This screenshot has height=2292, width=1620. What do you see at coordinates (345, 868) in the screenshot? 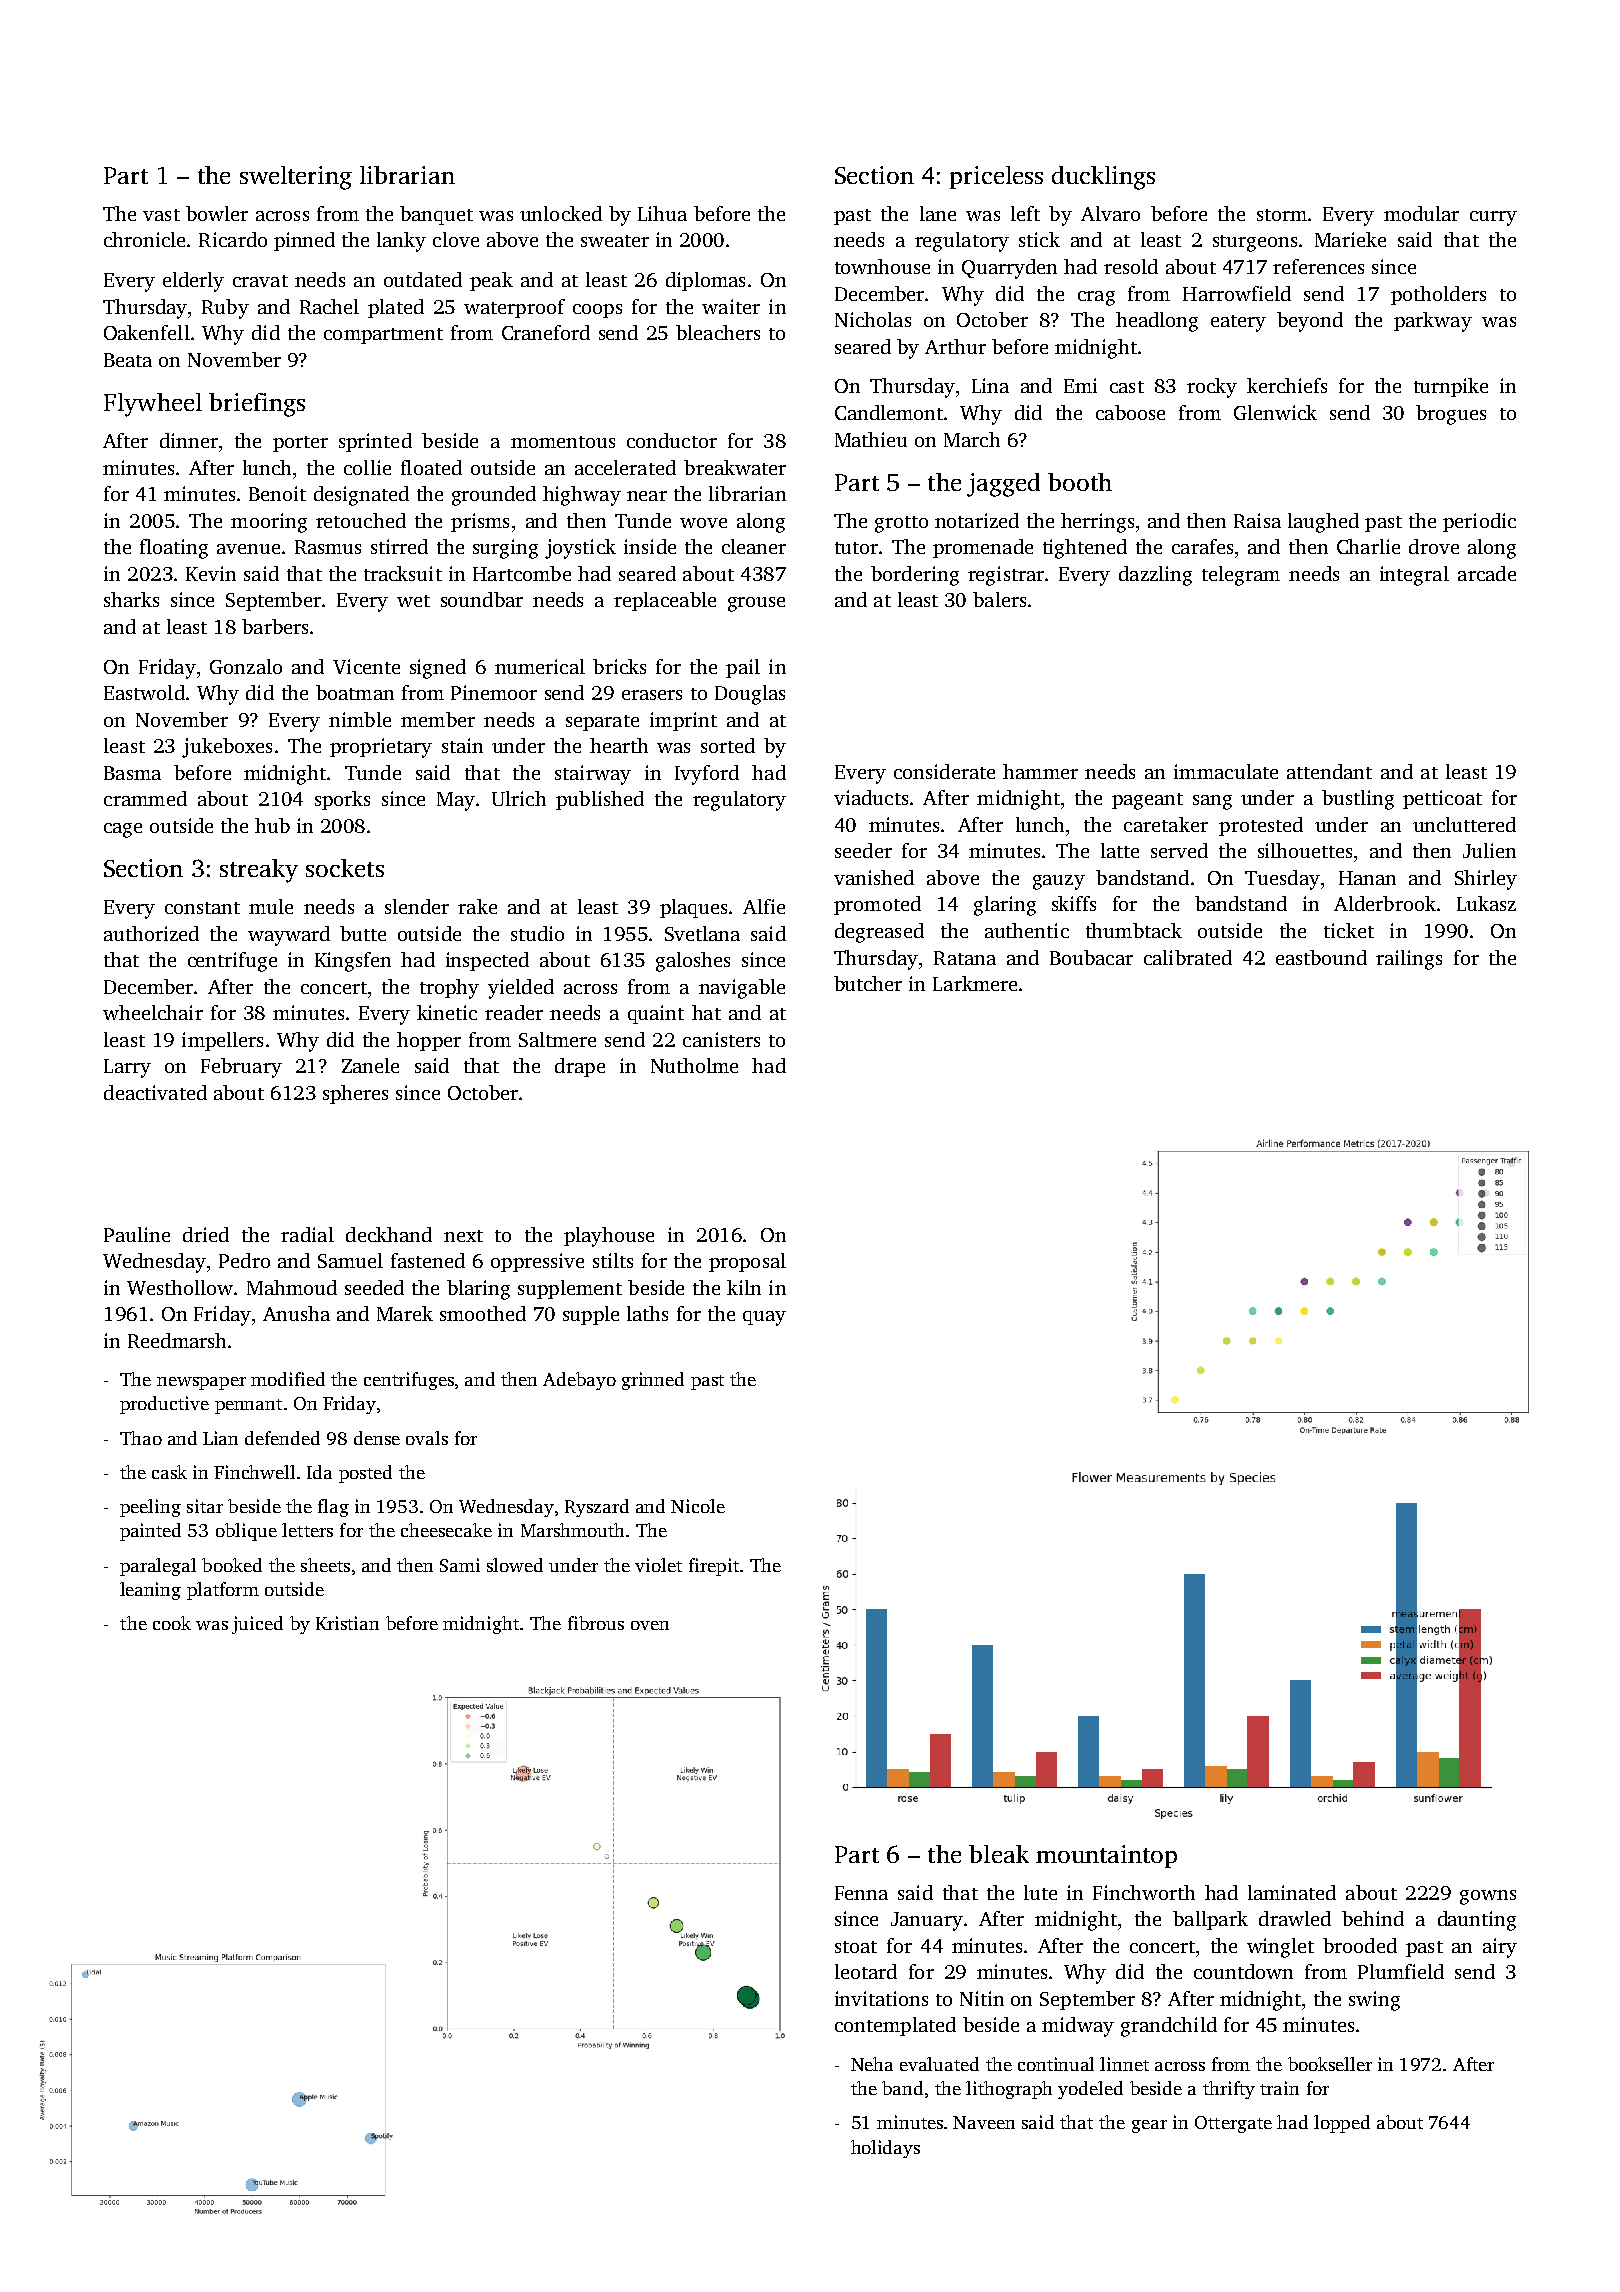
I see `sockets` at bounding box center [345, 868].
